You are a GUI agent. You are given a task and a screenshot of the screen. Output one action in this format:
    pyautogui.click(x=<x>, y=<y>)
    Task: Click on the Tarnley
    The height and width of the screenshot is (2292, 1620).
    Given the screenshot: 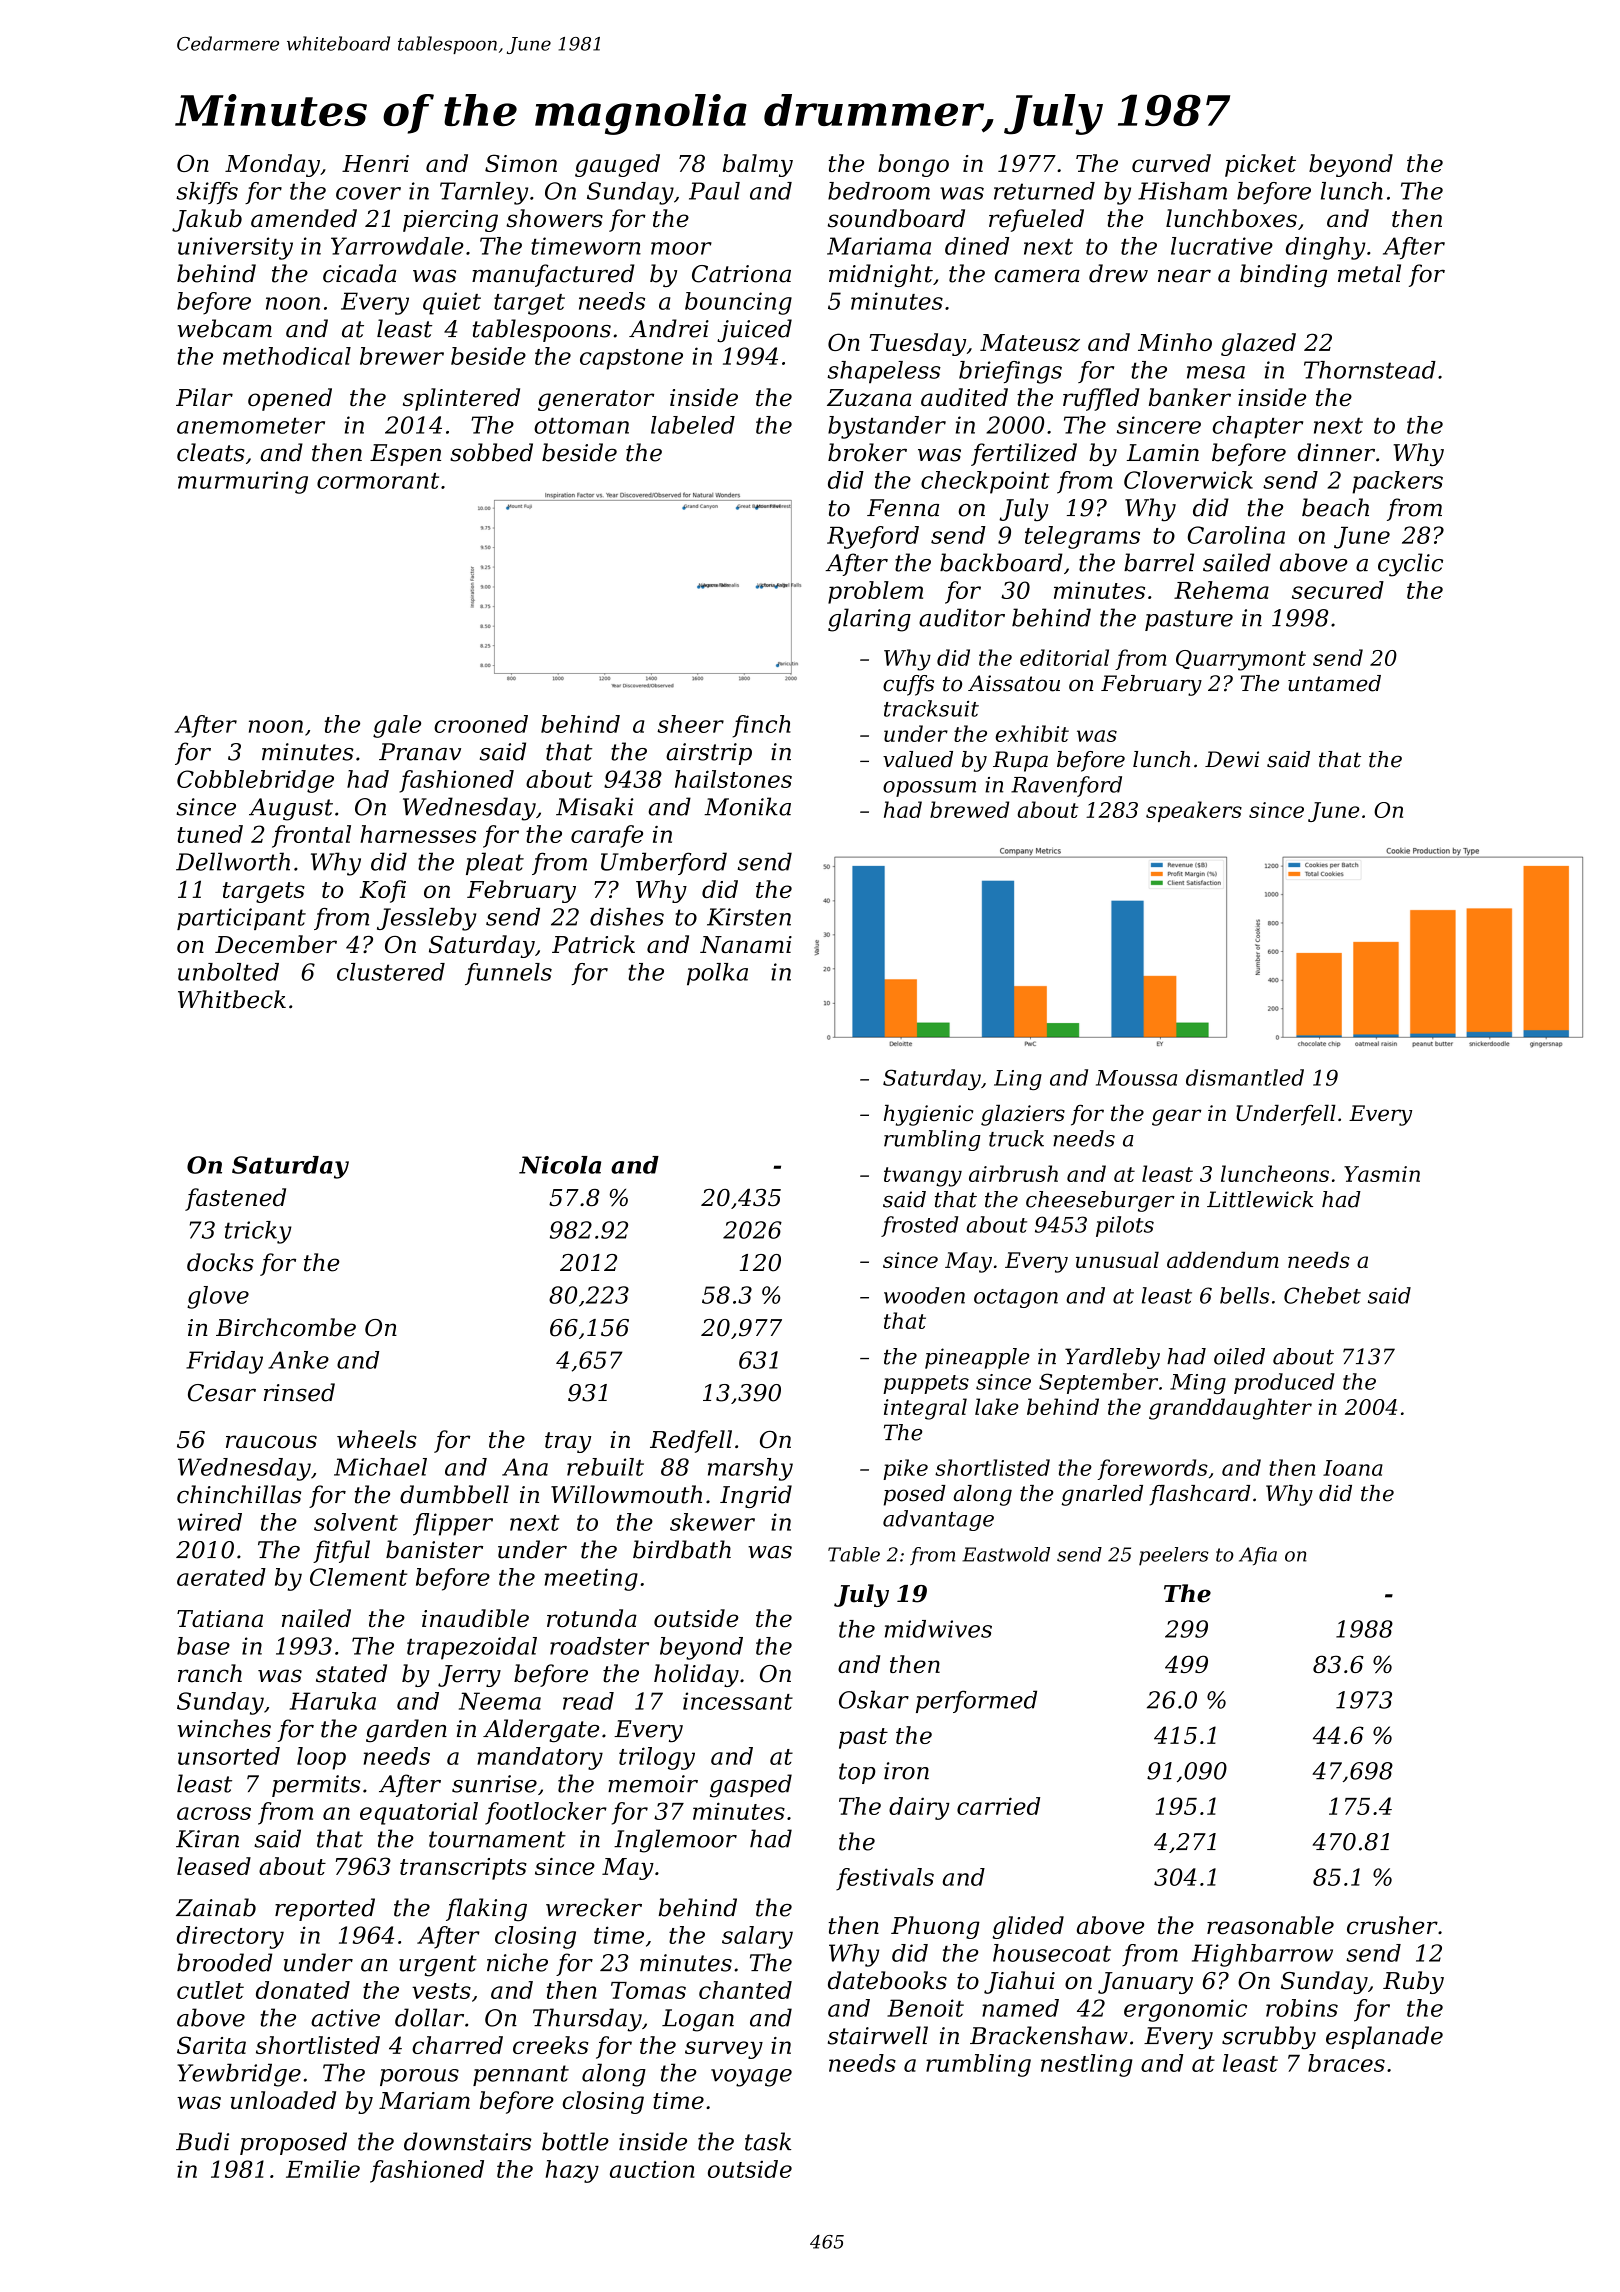 What is the action you would take?
    pyautogui.click(x=484, y=193)
